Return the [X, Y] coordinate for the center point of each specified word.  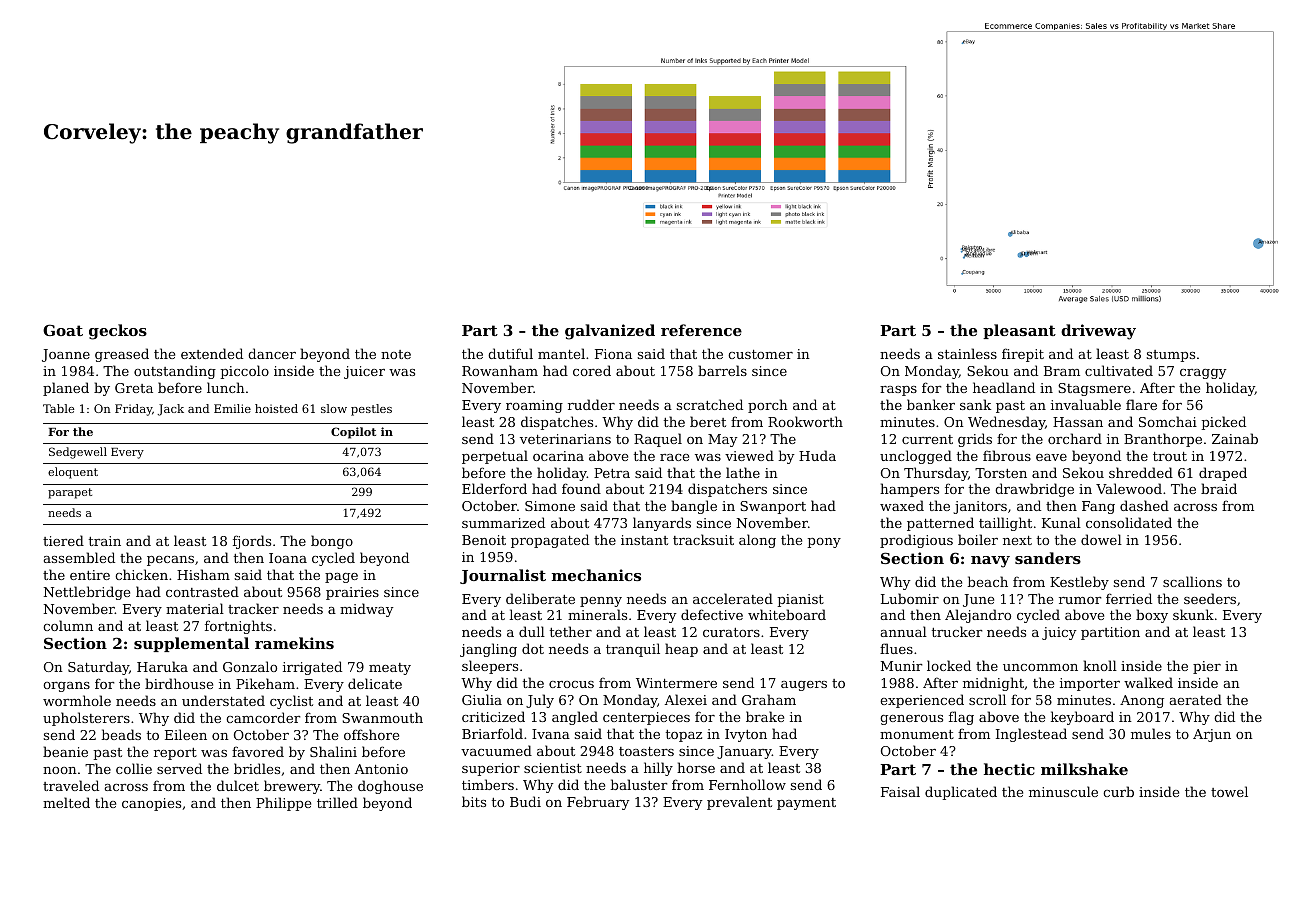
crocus [571, 684]
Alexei [686, 699]
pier [1207, 667]
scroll [987, 699]
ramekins [294, 643]
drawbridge [1034, 490]
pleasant [1019, 331]
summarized [503, 522]
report [175, 754]
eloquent [73, 473]
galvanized [610, 332]
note [396, 354]
